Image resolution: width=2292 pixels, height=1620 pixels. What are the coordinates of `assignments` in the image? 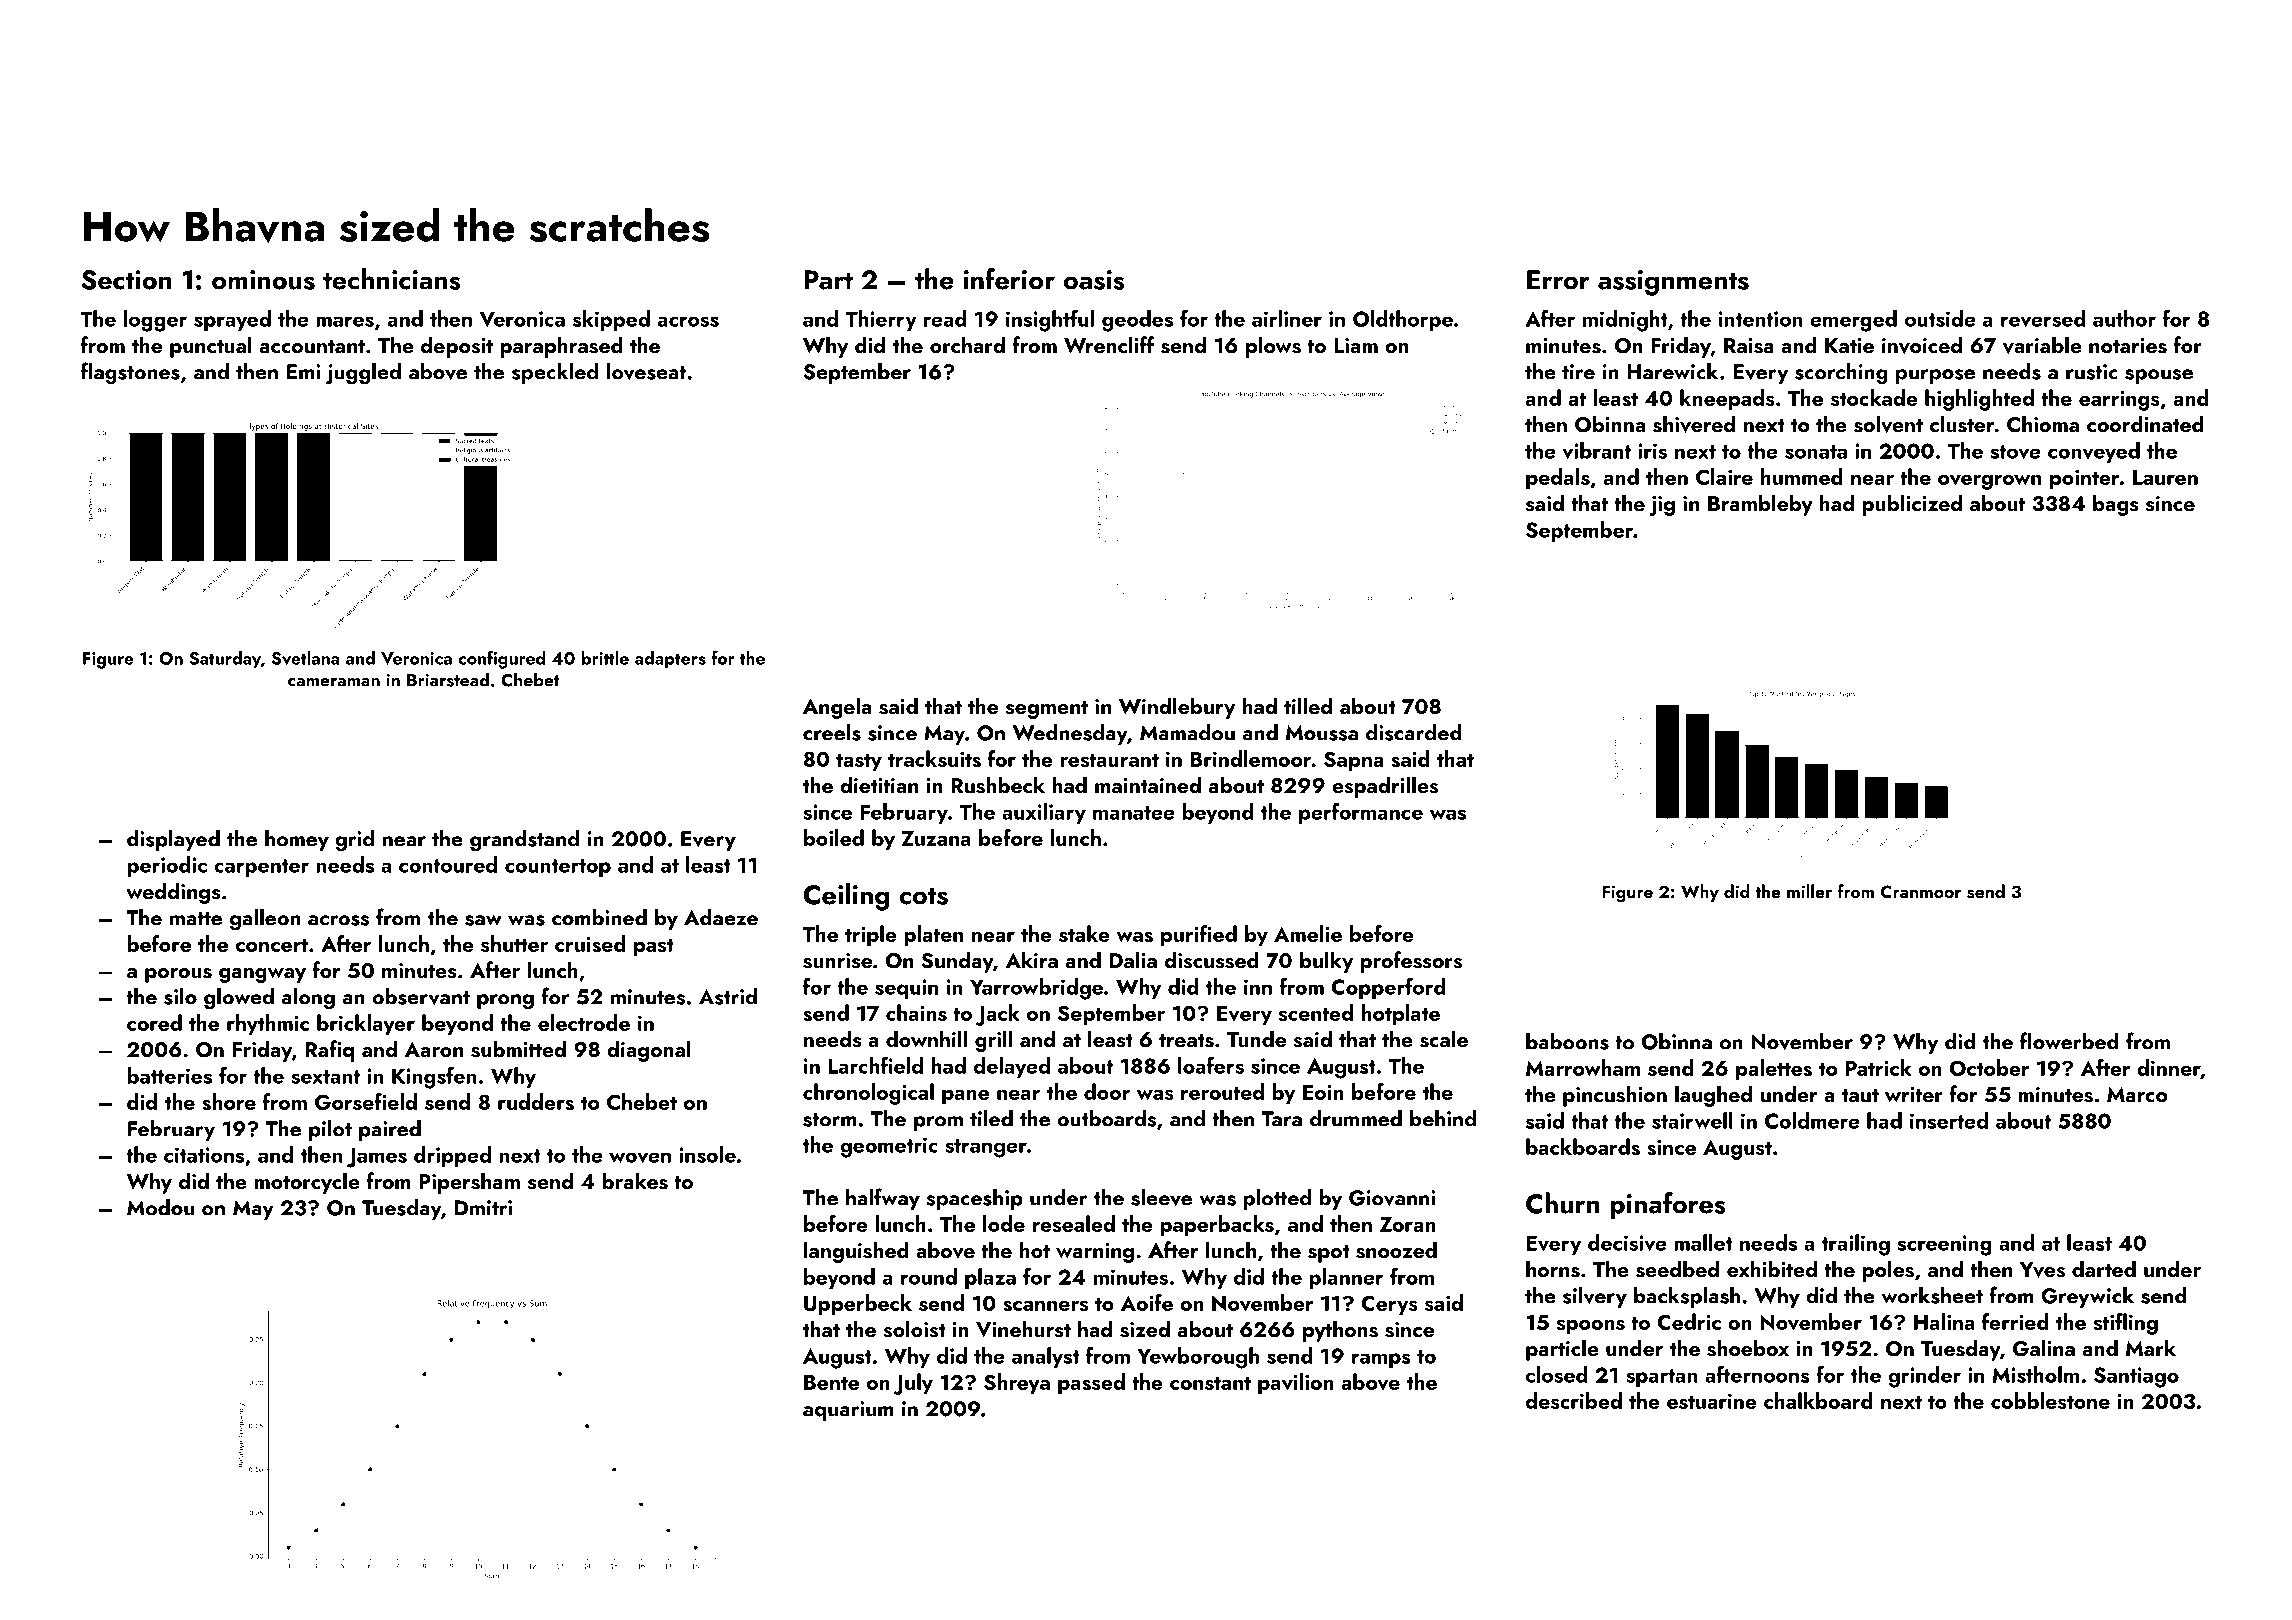 It's located at (1673, 283).
